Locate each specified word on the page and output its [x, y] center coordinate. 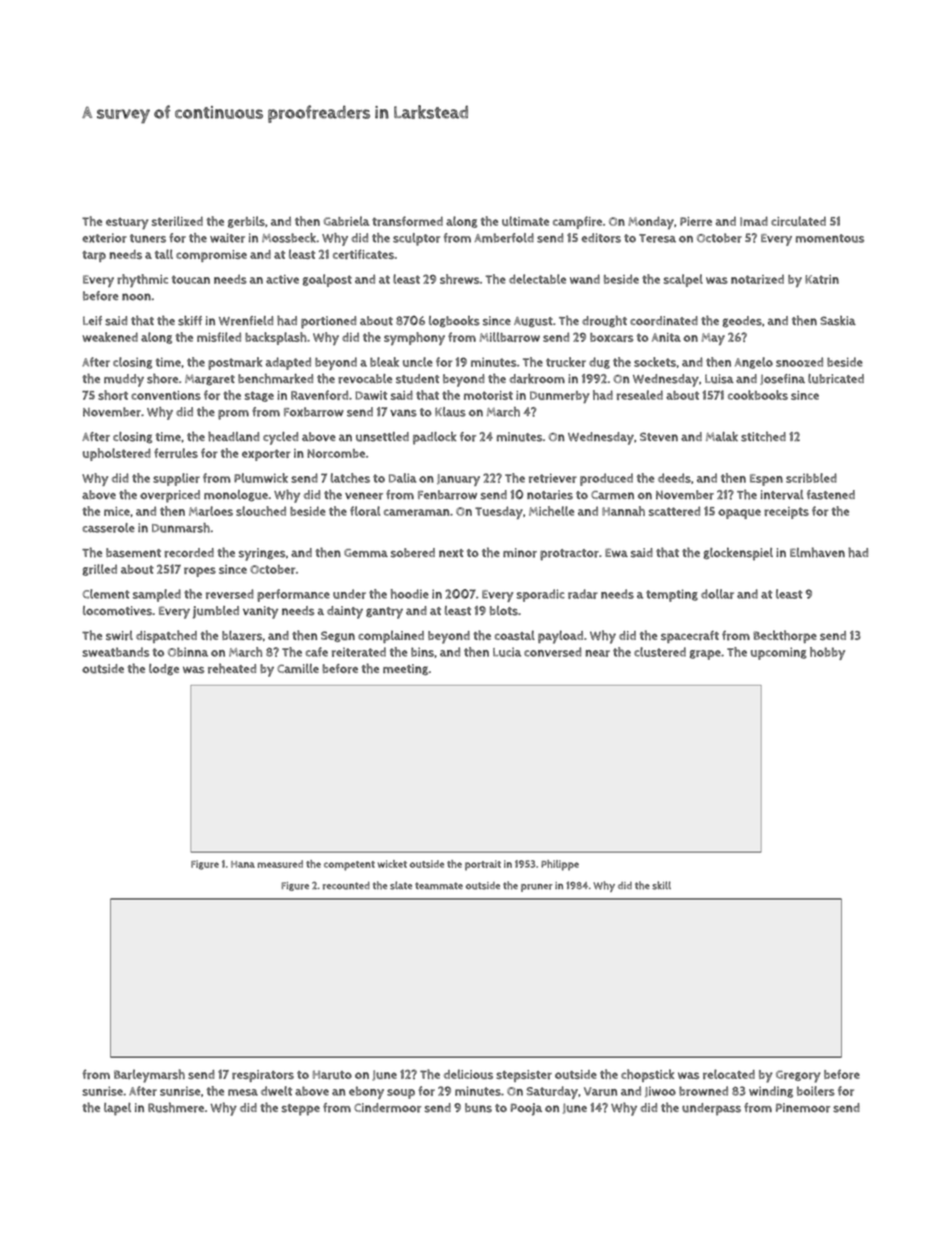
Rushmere [176, 1107]
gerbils [246, 222]
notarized [757, 279]
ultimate [525, 221]
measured [280, 864]
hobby [827, 653]
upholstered [117, 454]
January [458, 480]
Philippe [560, 865]
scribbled [811, 478]
